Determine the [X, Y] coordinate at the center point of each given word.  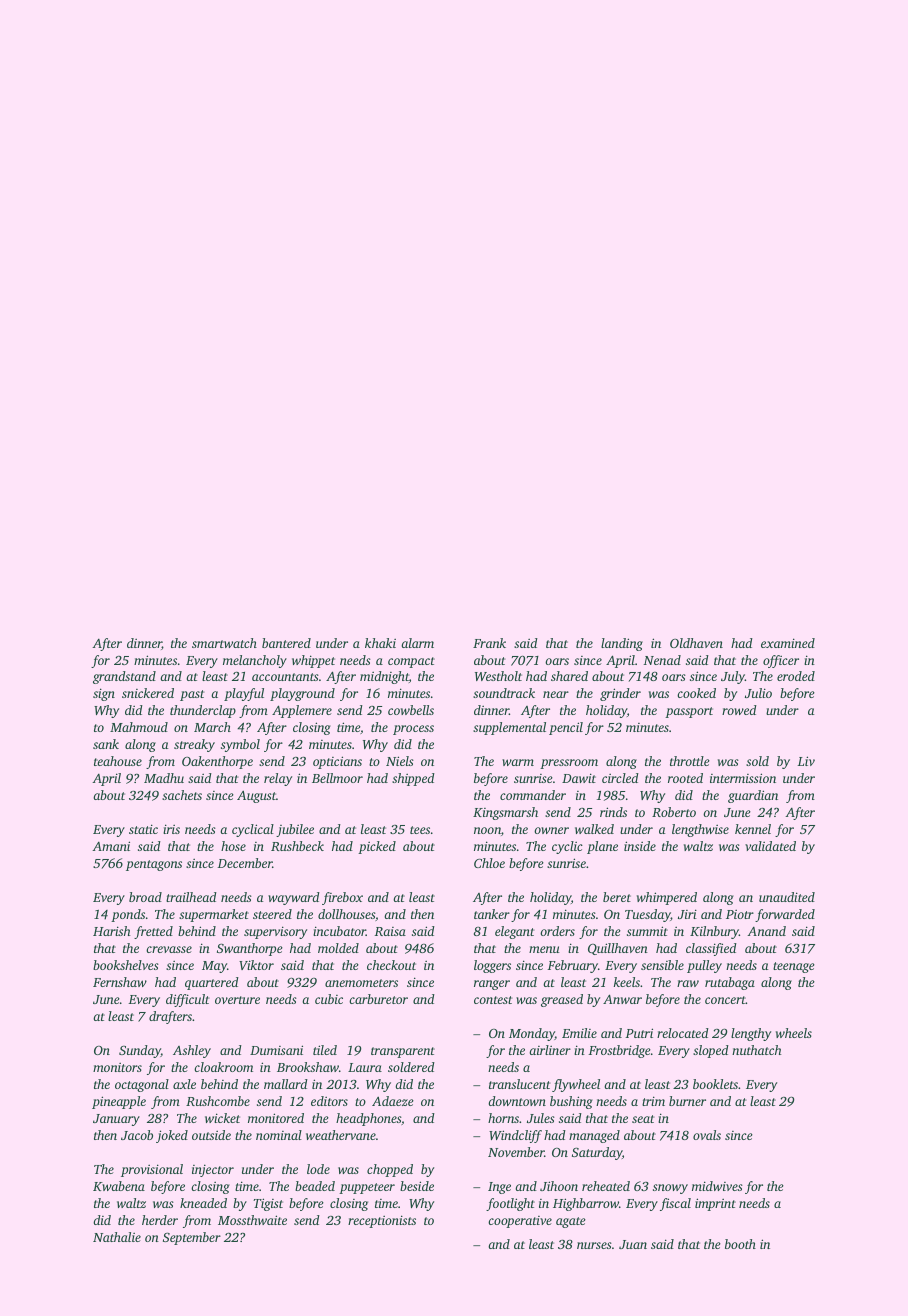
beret [617, 897]
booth [740, 1244]
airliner [550, 1050]
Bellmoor [337, 778]
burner [687, 1101]
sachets [182, 795]
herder [160, 1220]
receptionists [382, 1221]
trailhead [191, 897]
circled [620, 778]
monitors [117, 1067]
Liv [806, 761]
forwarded [785, 915]
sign [104, 694]
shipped [413, 779]
